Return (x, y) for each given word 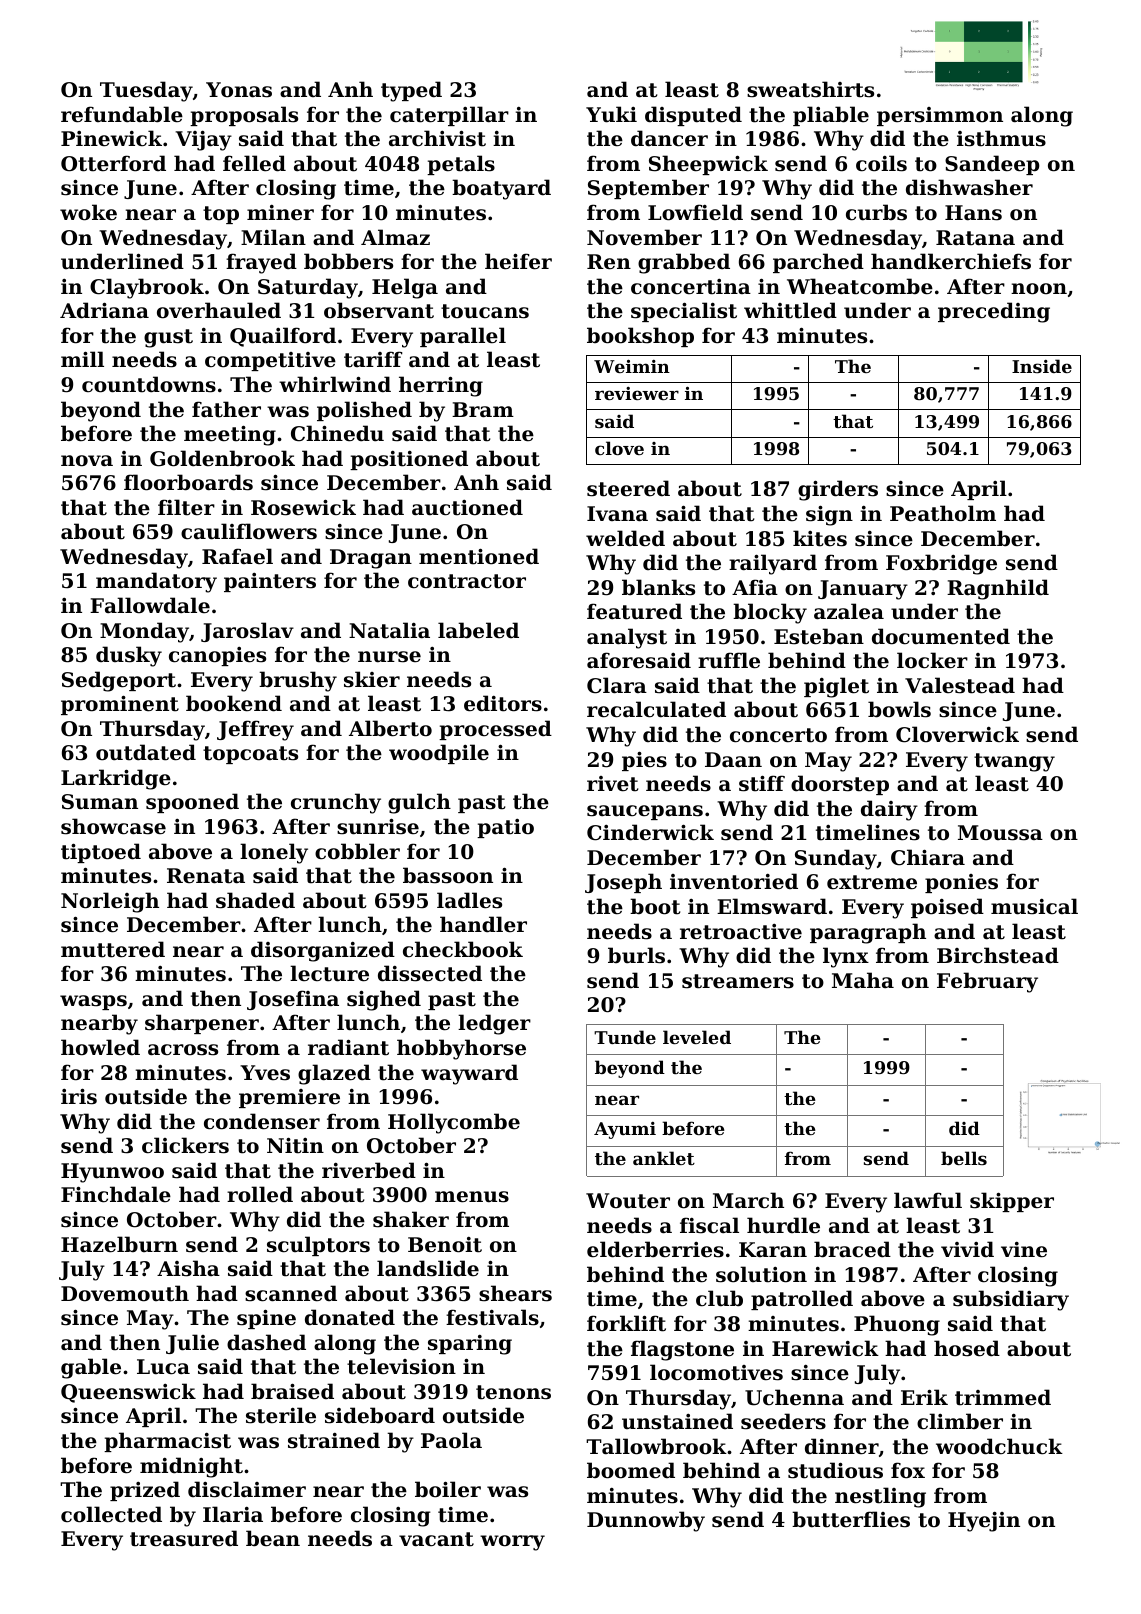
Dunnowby (646, 1521)
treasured (184, 1538)
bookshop (640, 337)
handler (483, 924)
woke (88, 212)
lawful (928, 1200)
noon (1039, 289)
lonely (274, 853)
